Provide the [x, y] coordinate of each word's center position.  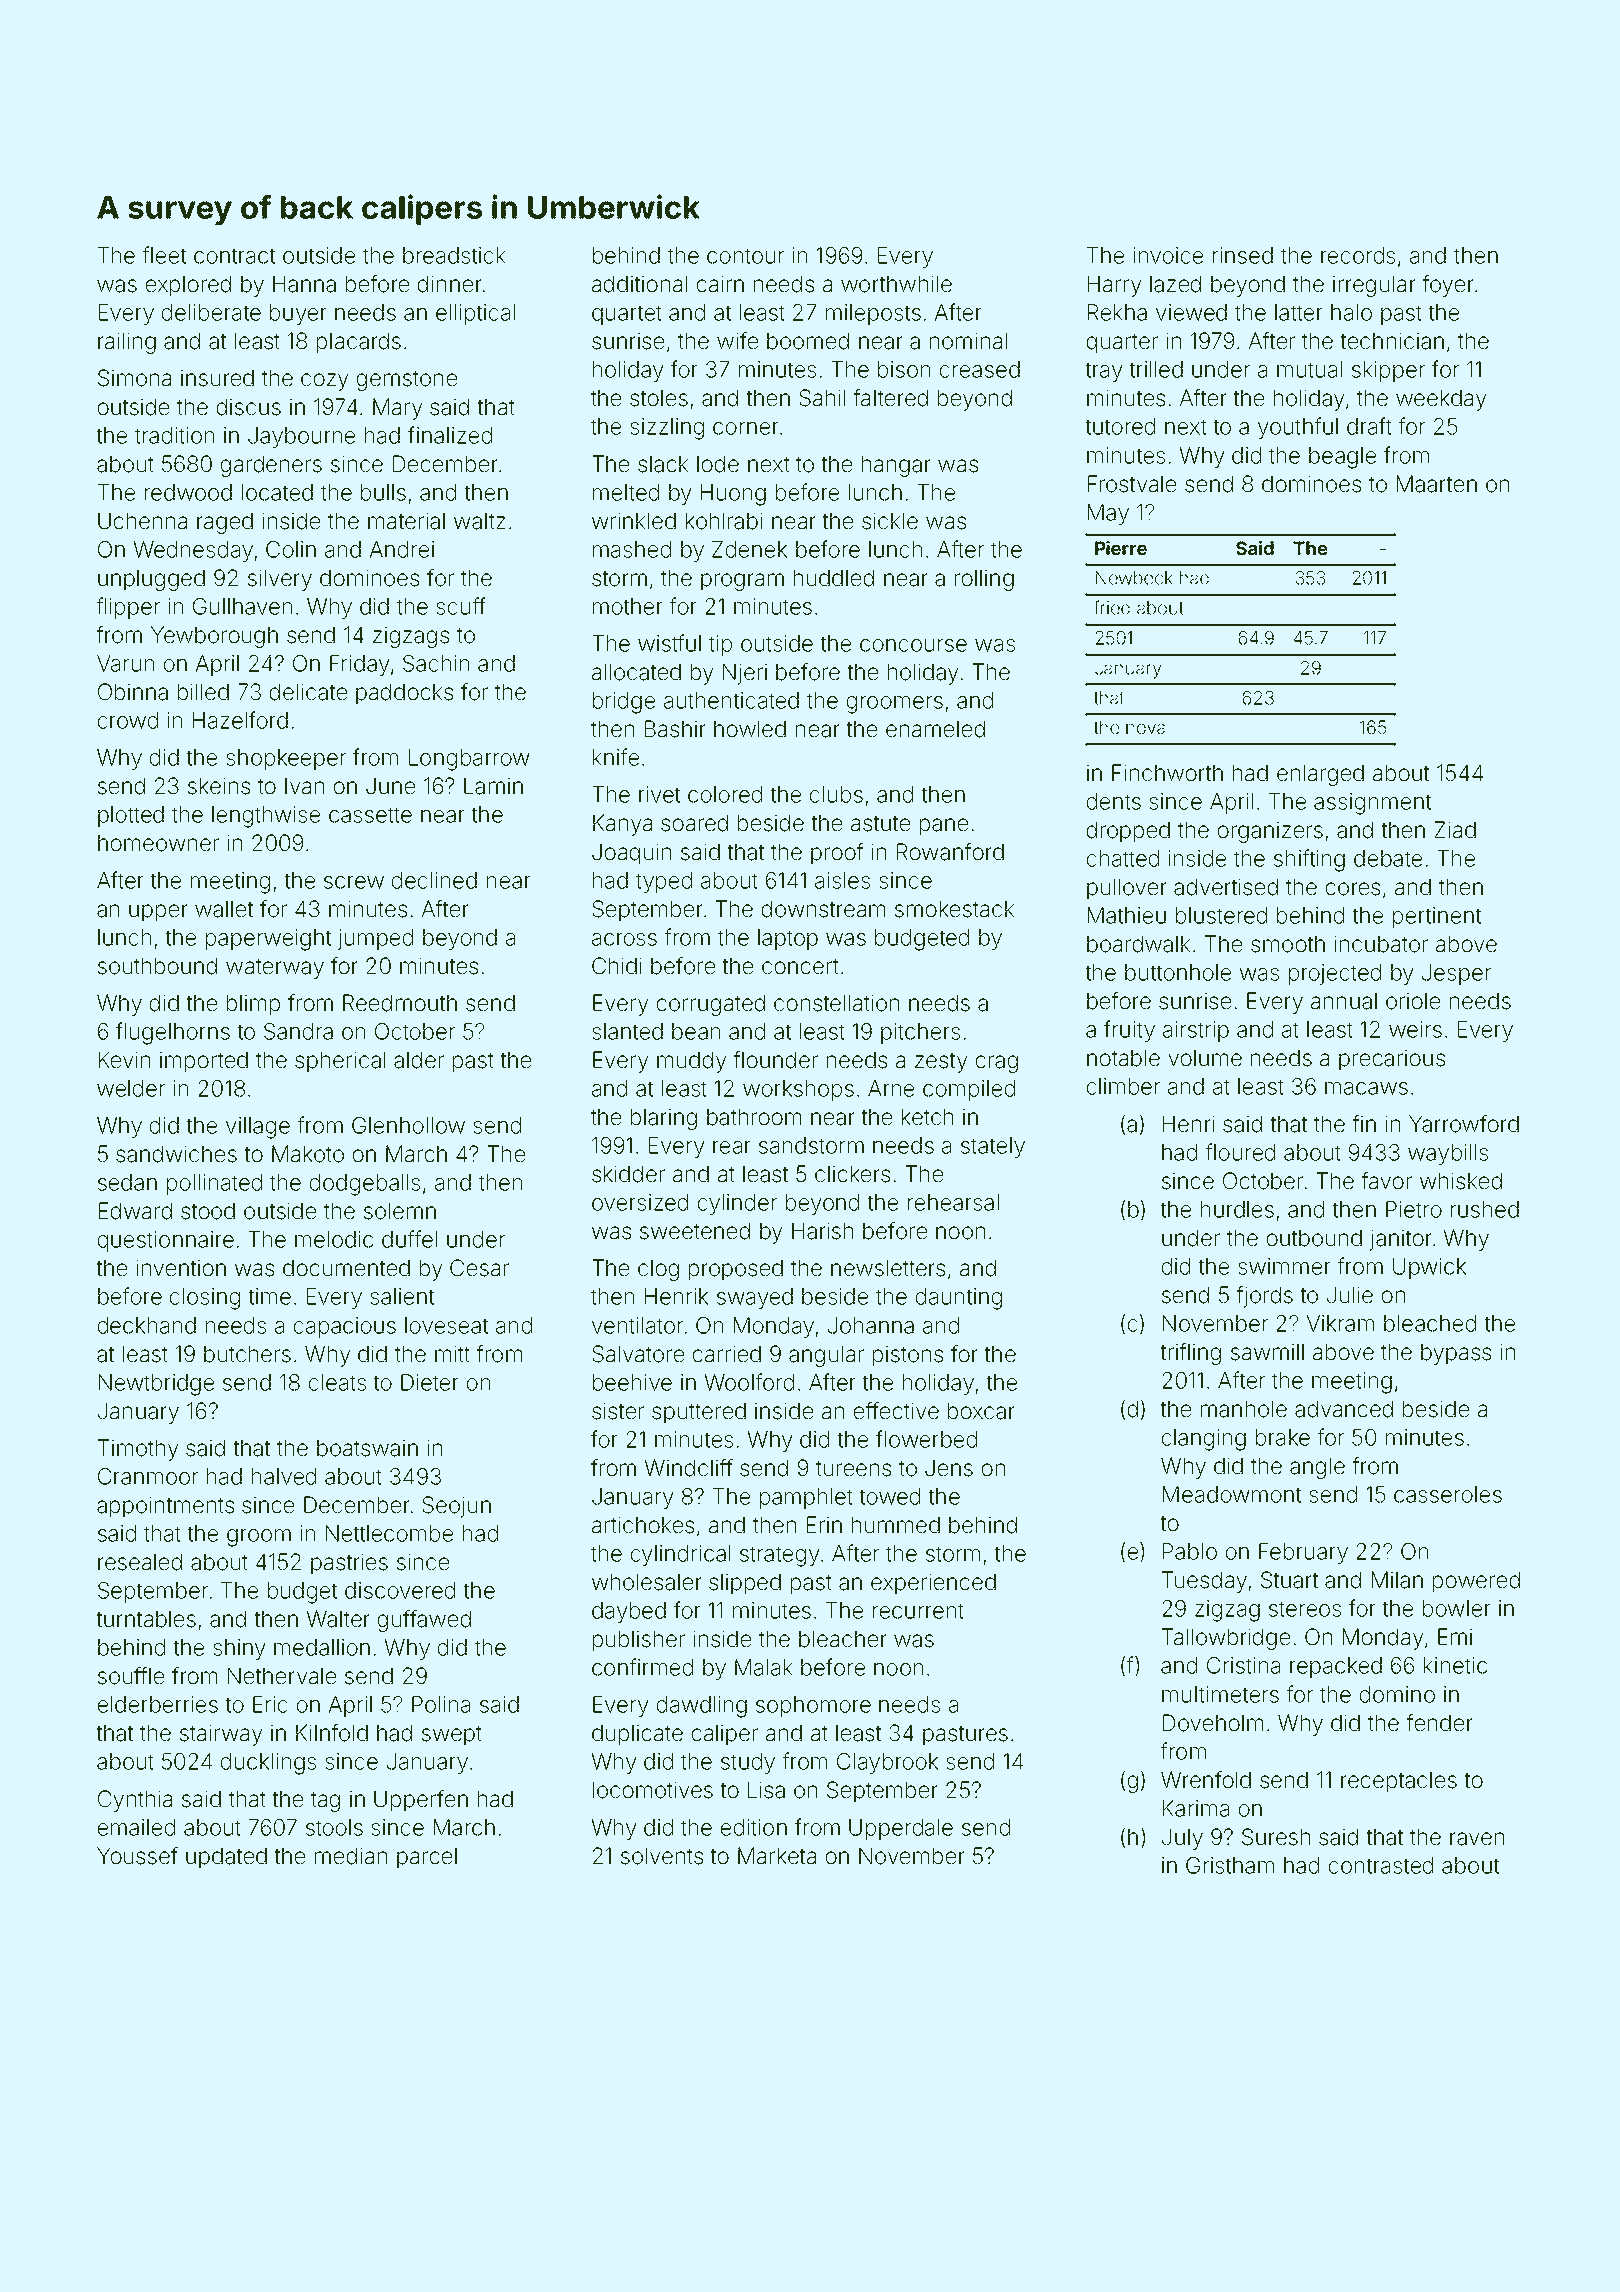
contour [745, 256]
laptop [788, 939]
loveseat [446, 1325]
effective [896, 1411]
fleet [164, 255]
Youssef [137, 1856]
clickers [852, 1174]
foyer [1448, 286]
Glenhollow [408, 1125]
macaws [1366, 1088]
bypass [1456, 1354]
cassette [370, 815]
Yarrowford [1464, 1124]
